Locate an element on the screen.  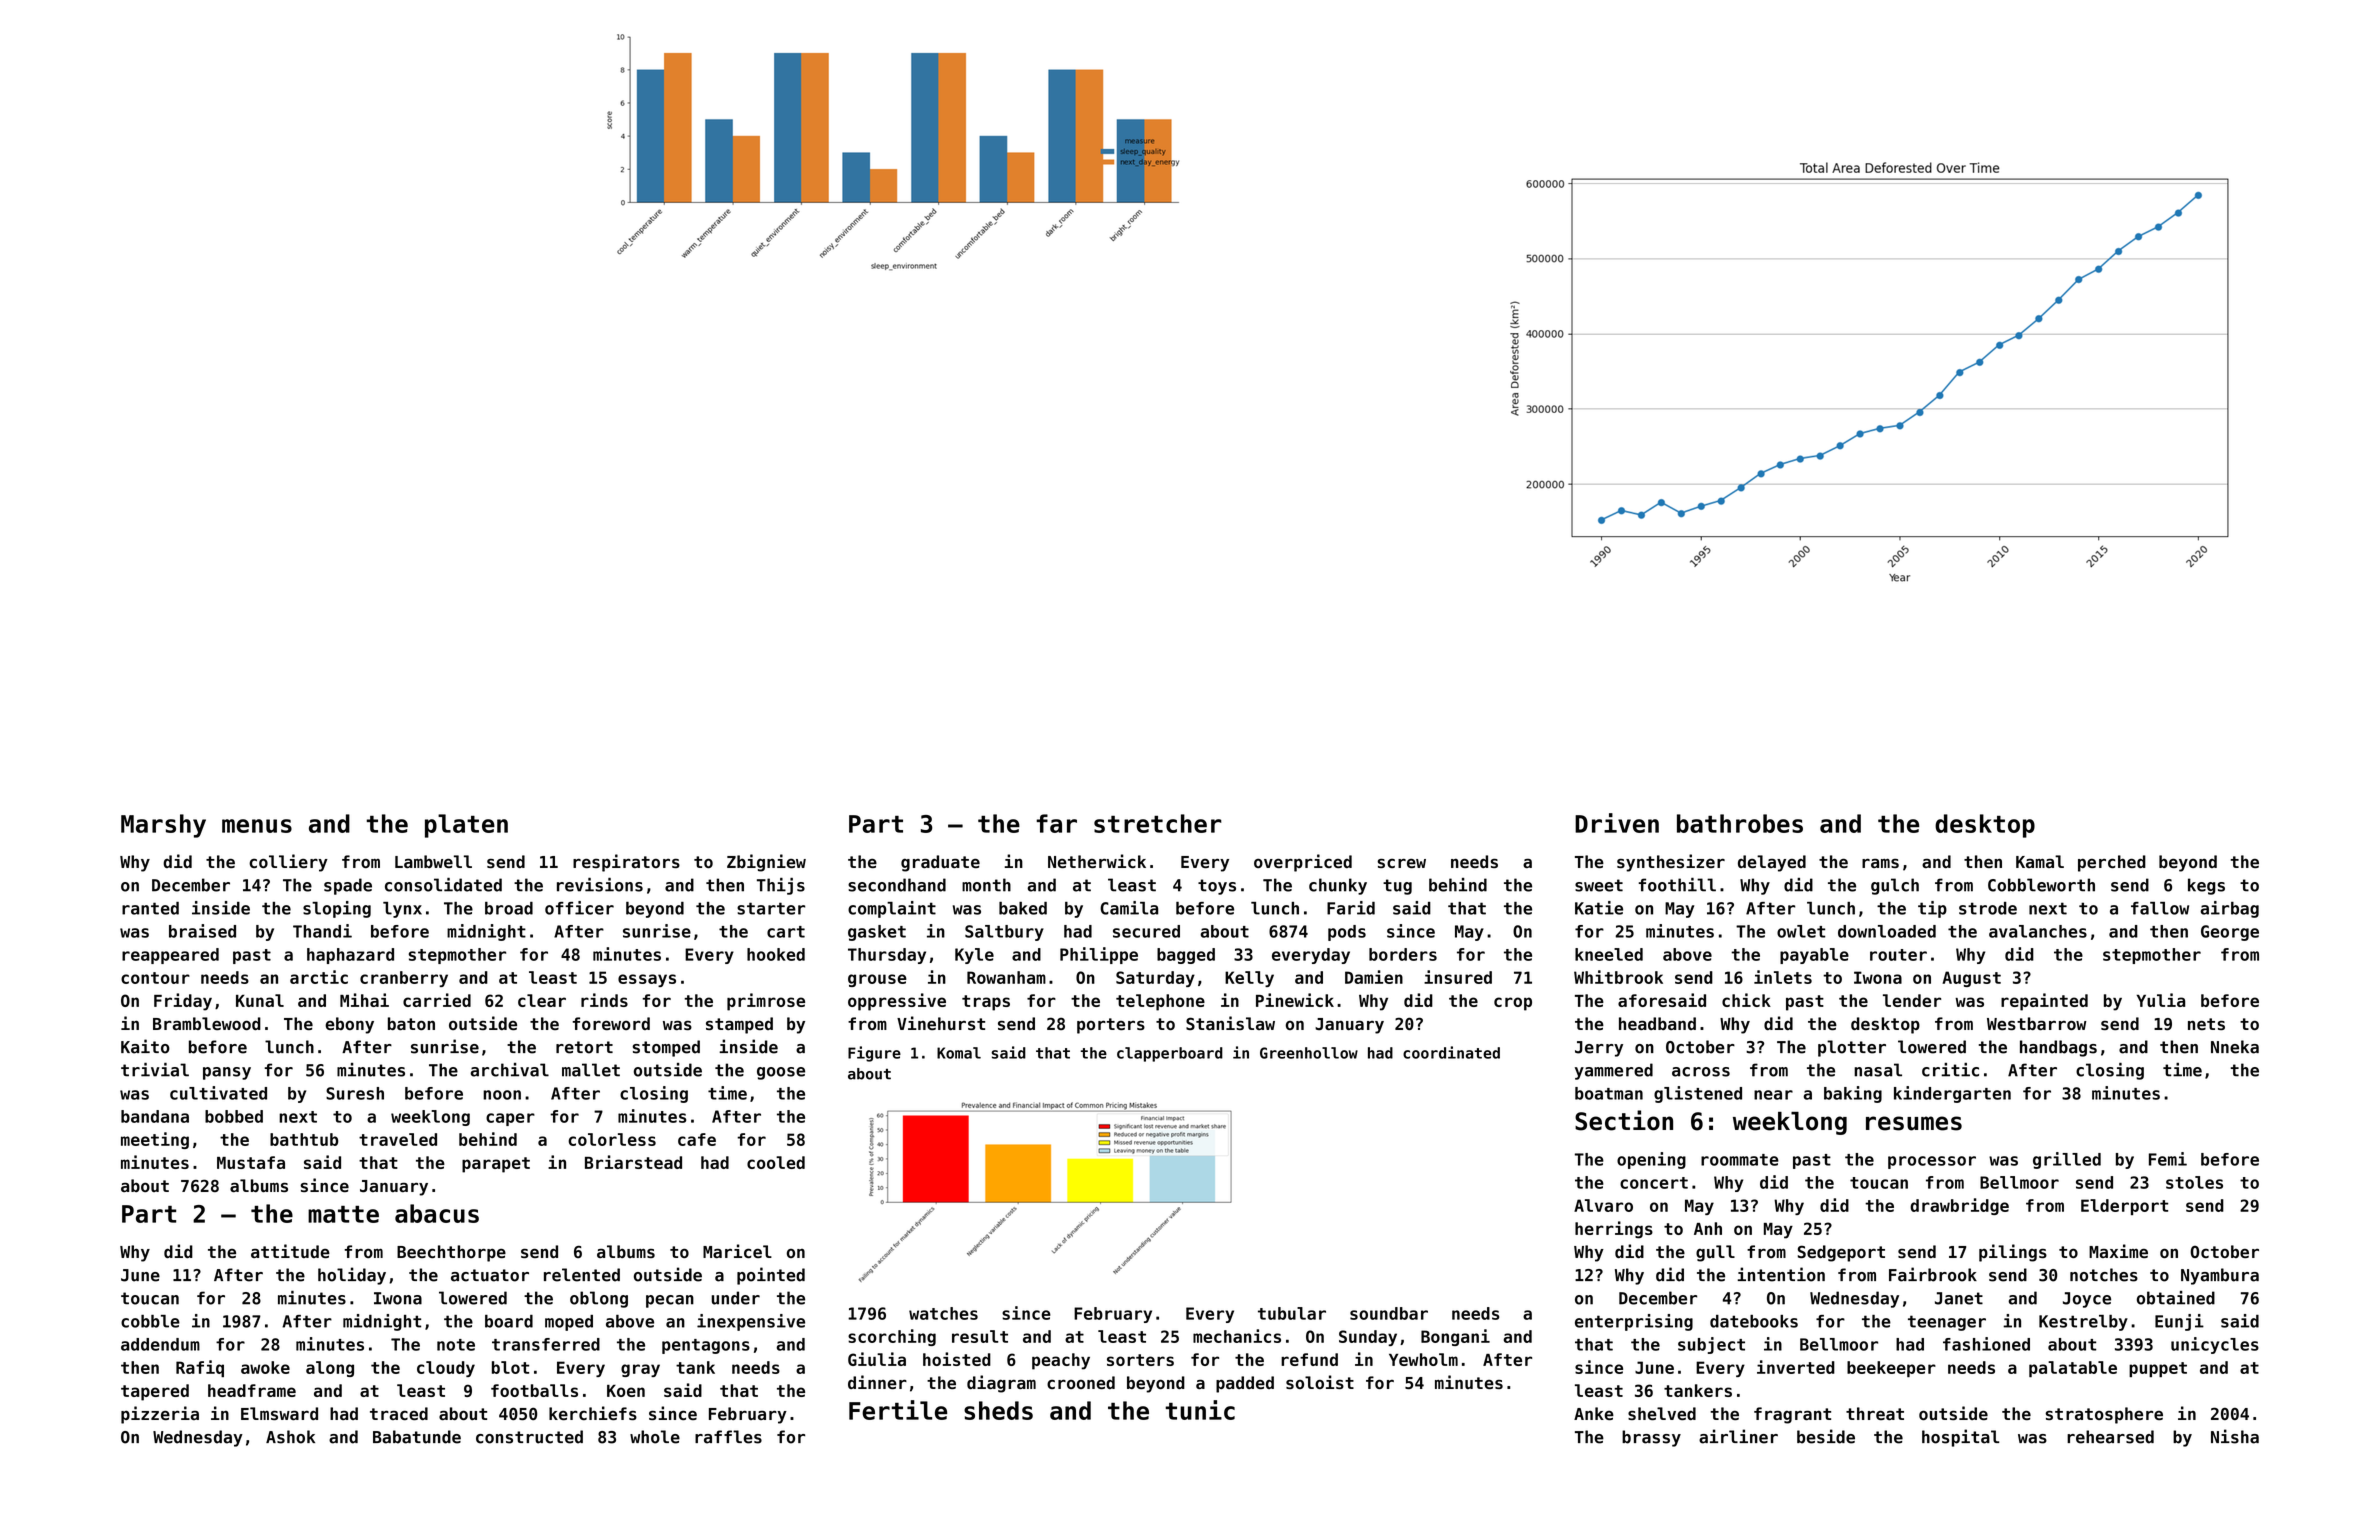
strode is located at coordinates (1988, 908).
